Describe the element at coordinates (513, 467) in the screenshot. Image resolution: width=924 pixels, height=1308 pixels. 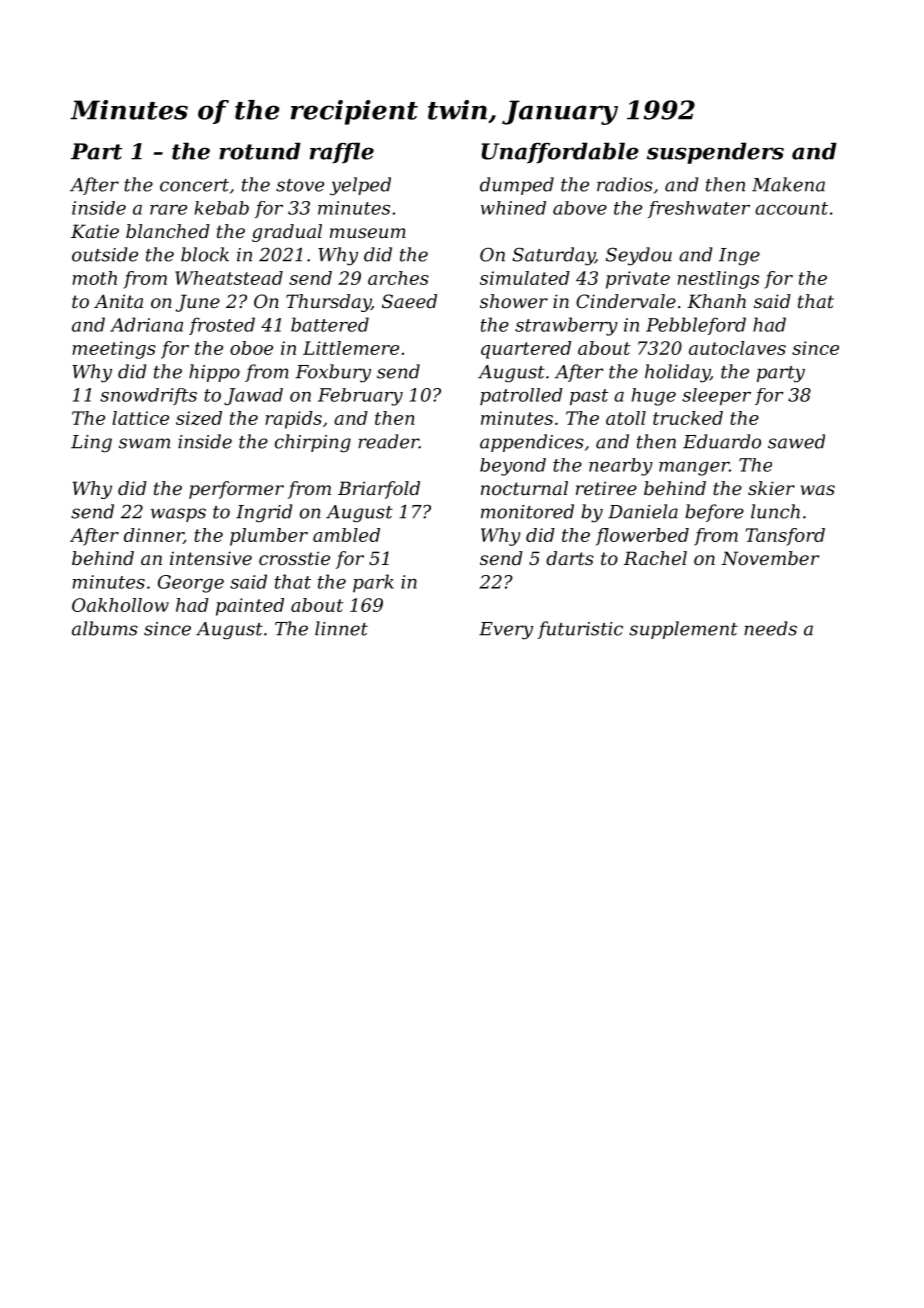
I see `beyond` at that location.
